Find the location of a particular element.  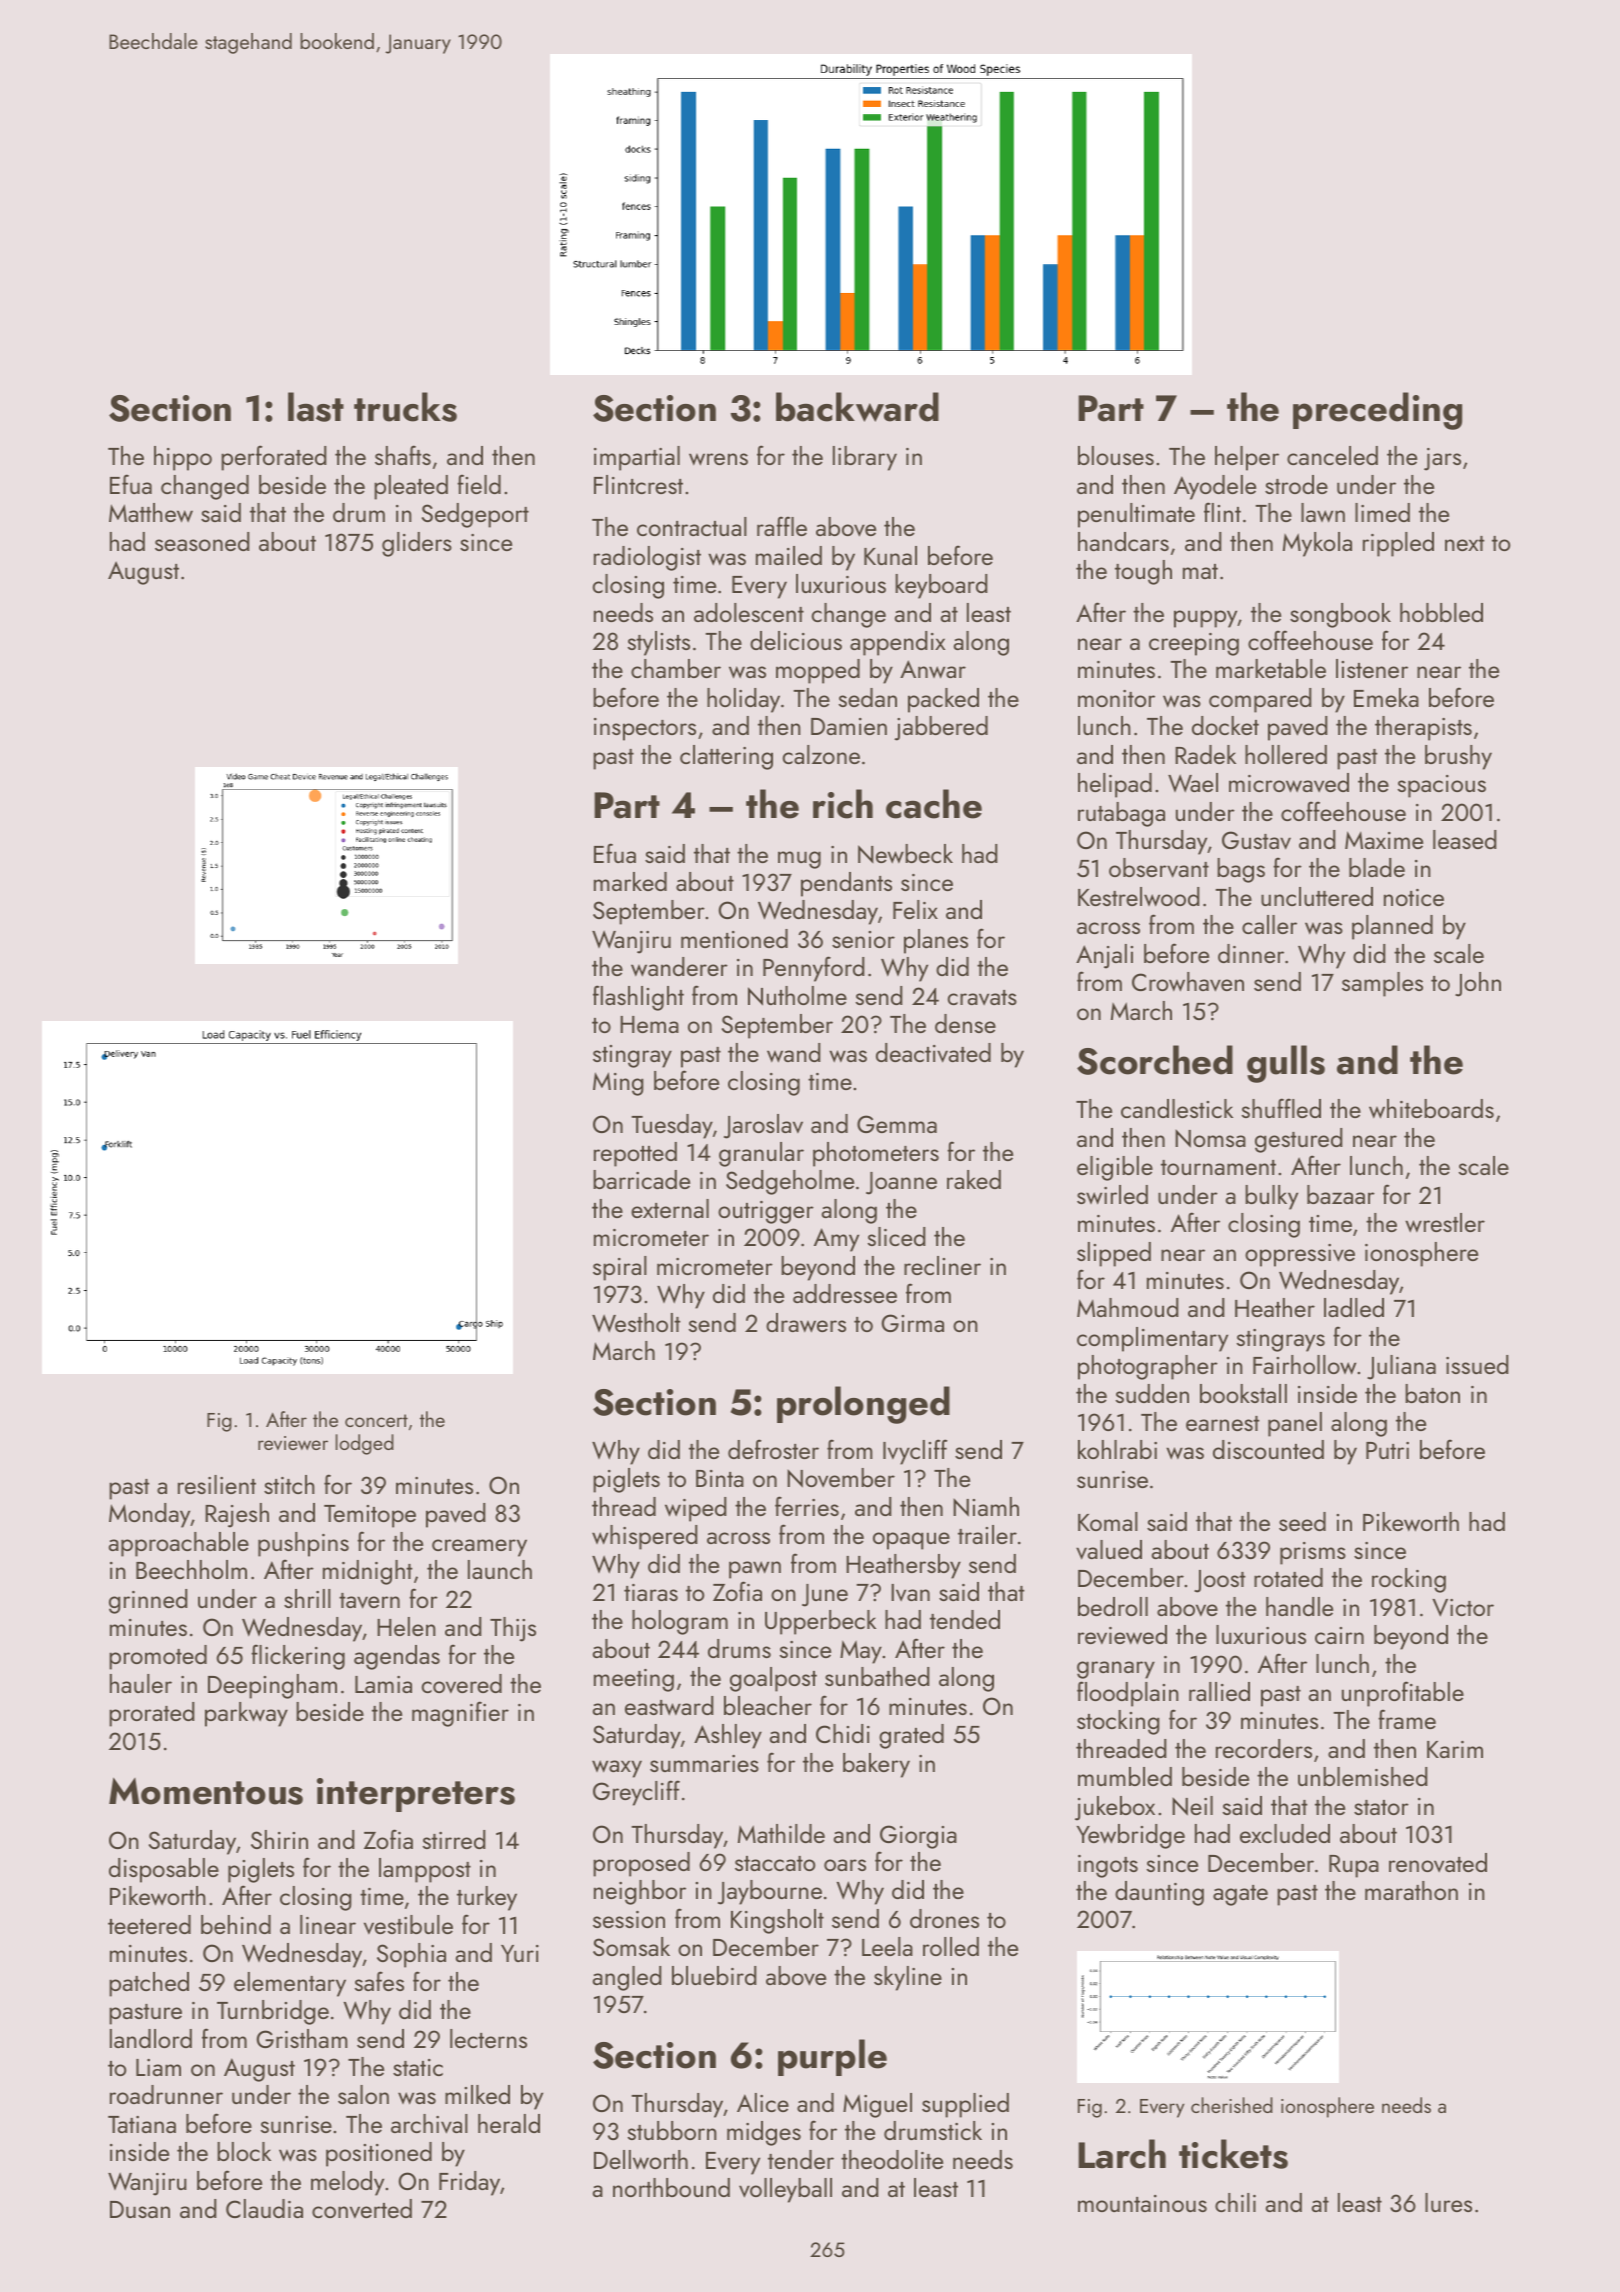

reviewer is located at coordinates (293, 1443).
